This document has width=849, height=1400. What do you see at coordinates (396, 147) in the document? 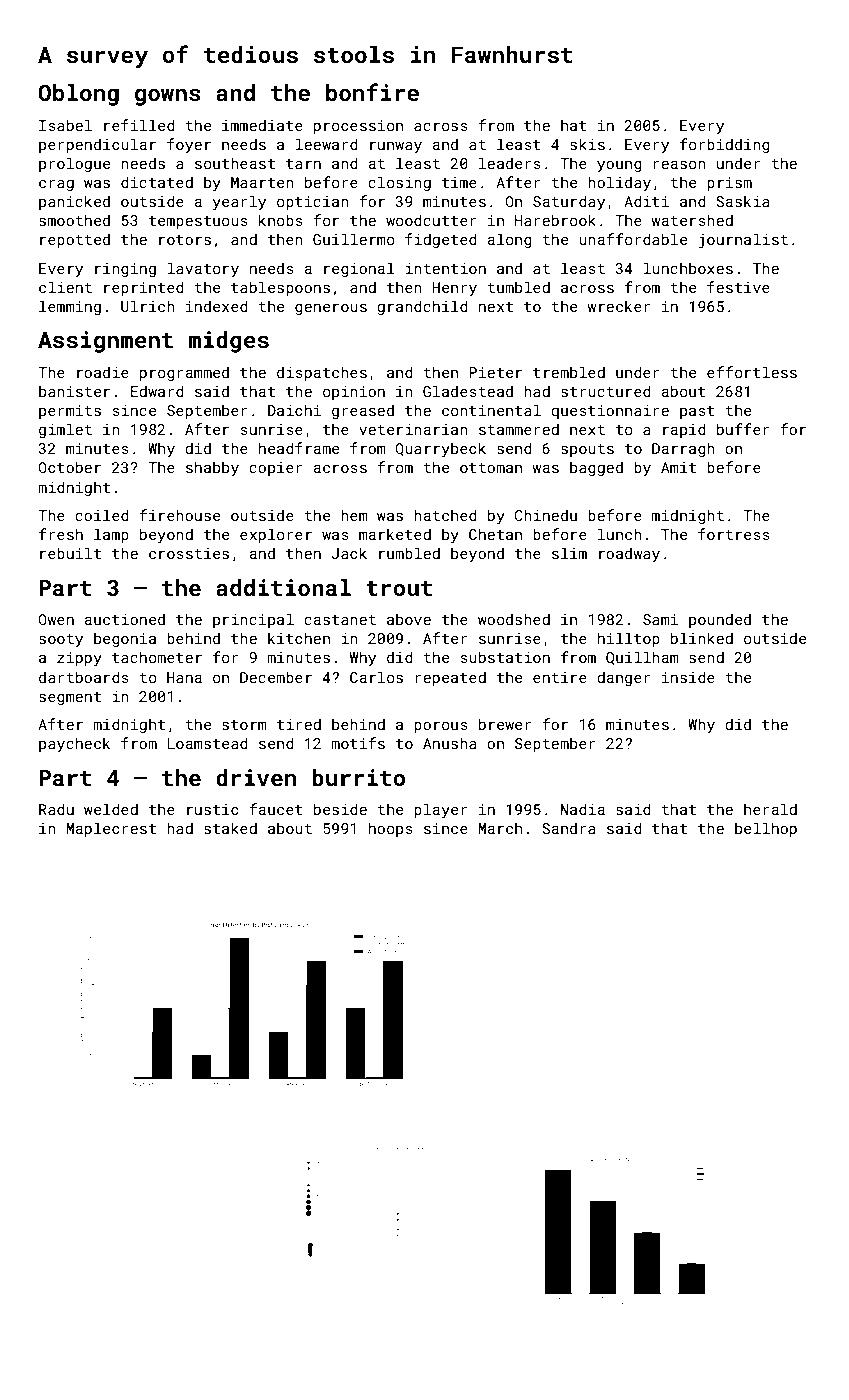
I see `runway` at bounding box center [396, 147].
